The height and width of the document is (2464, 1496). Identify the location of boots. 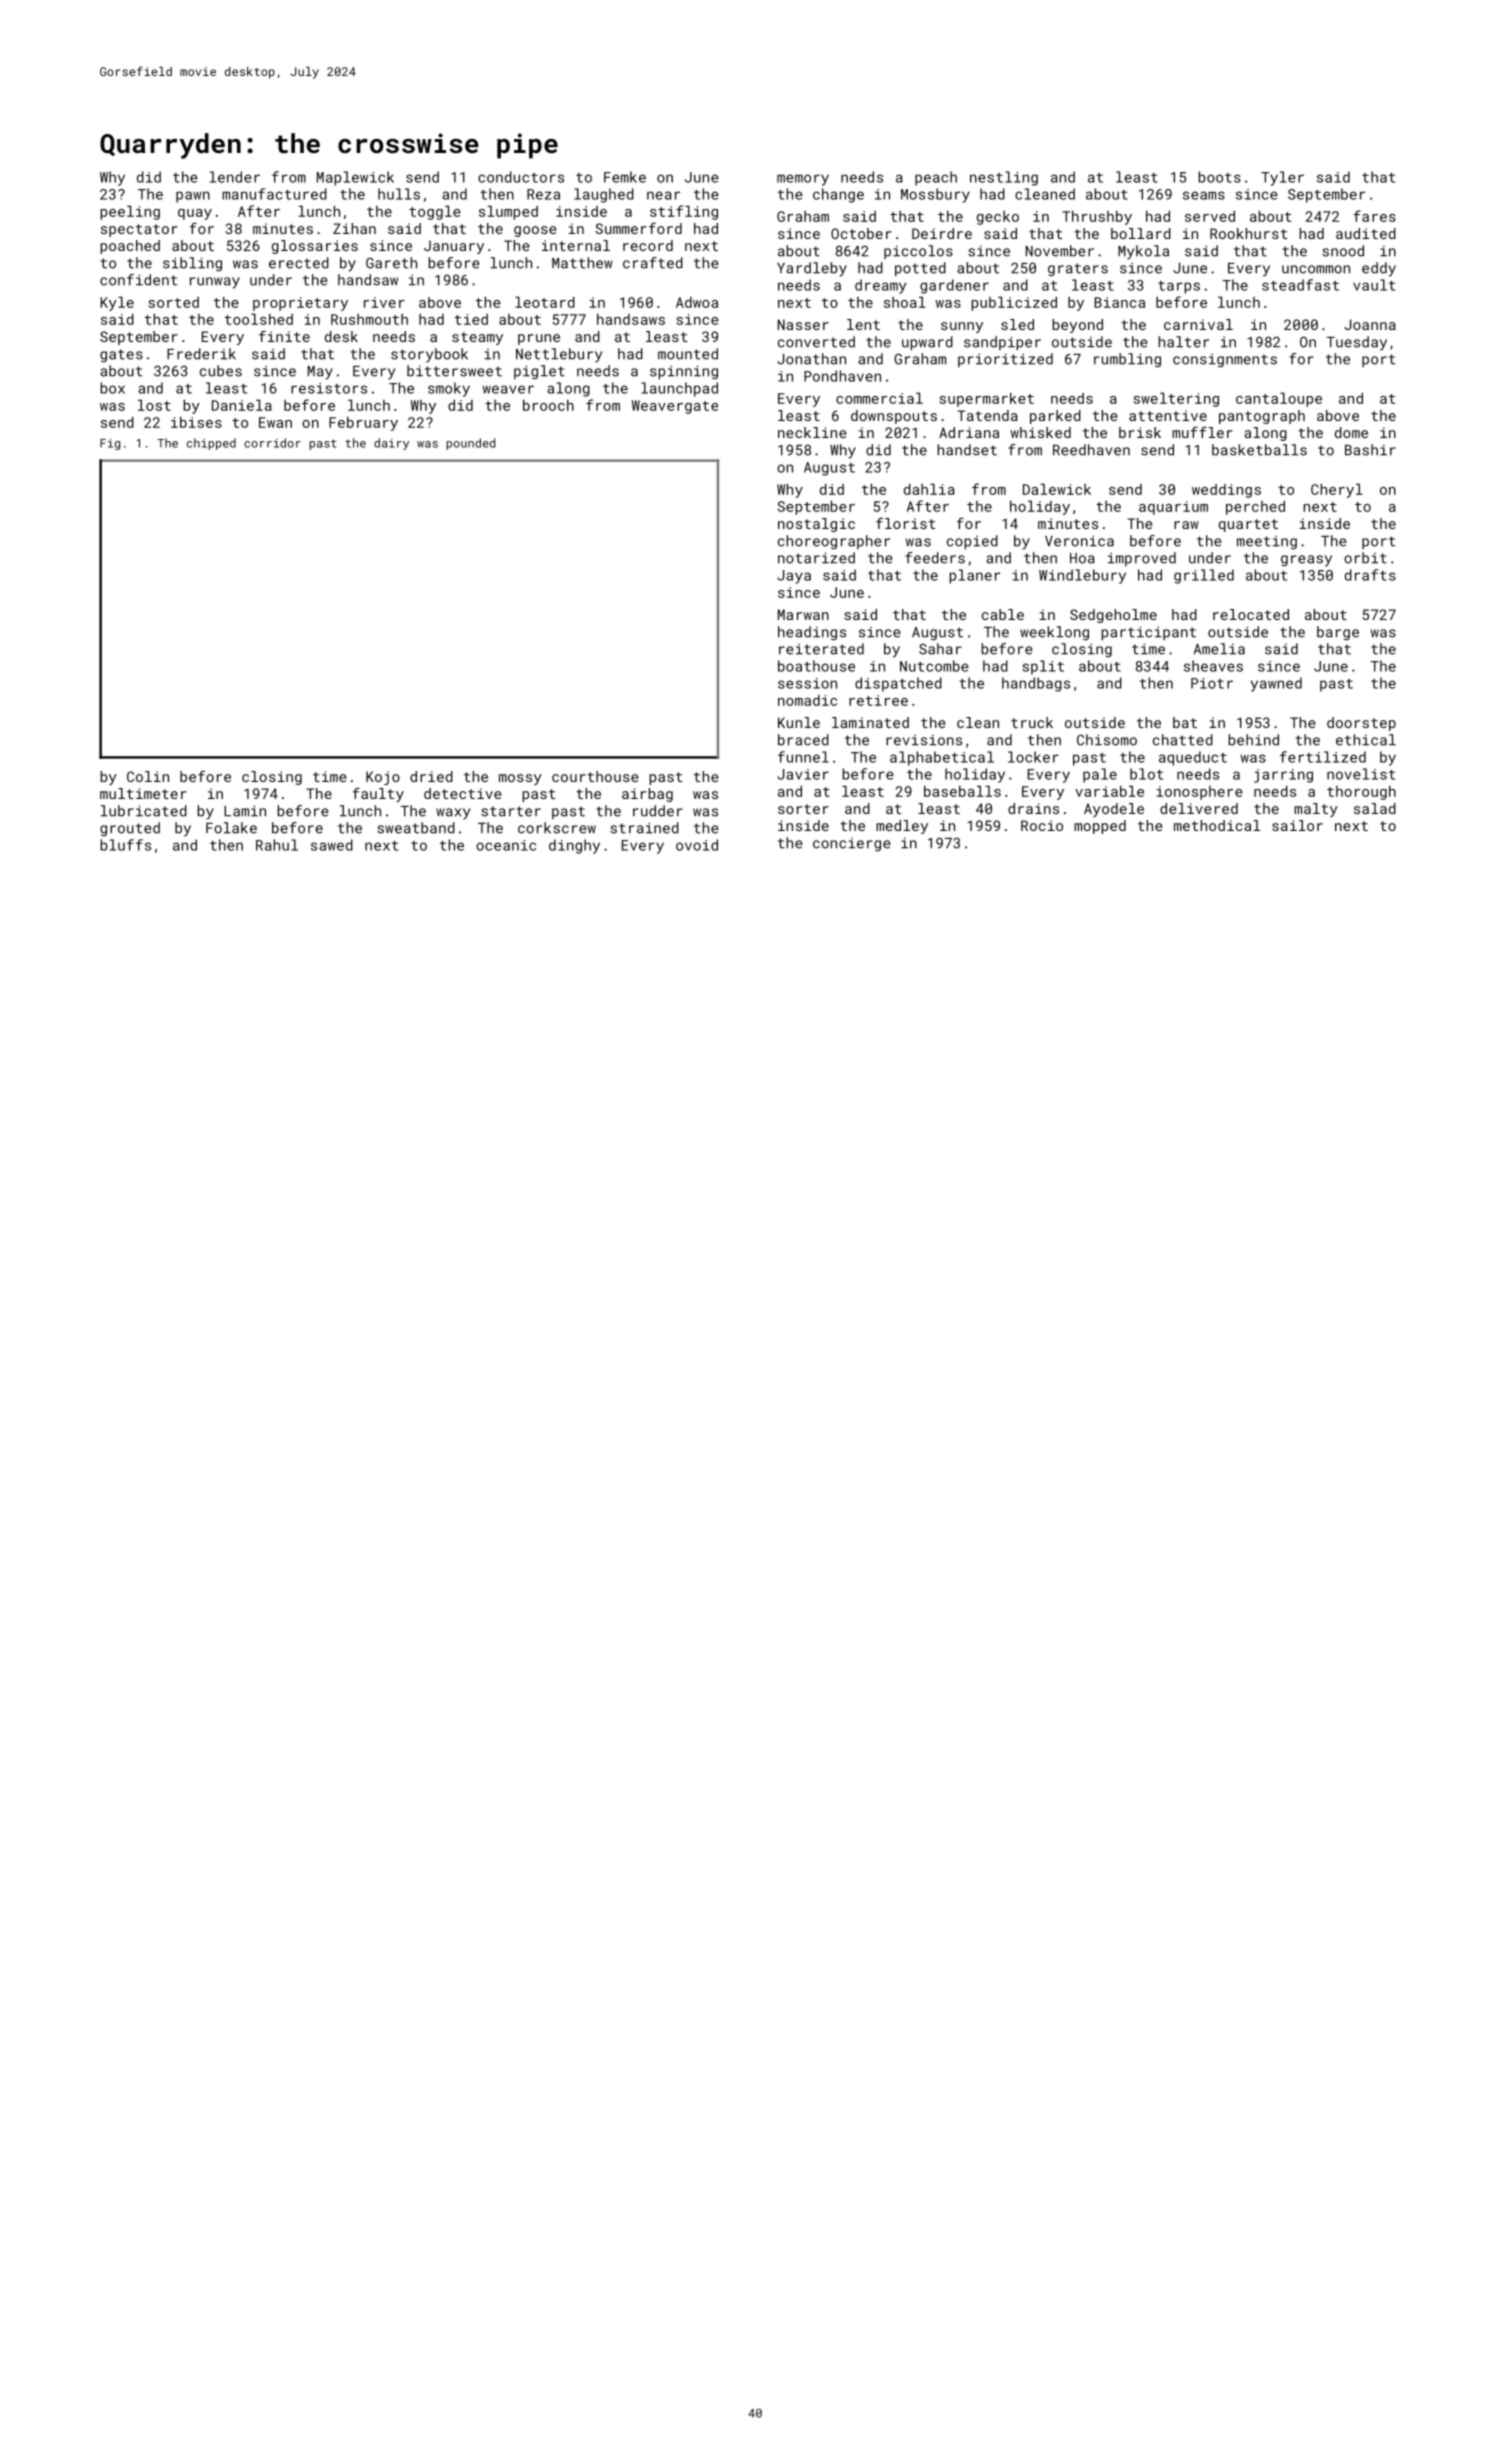
(1220, 177).
